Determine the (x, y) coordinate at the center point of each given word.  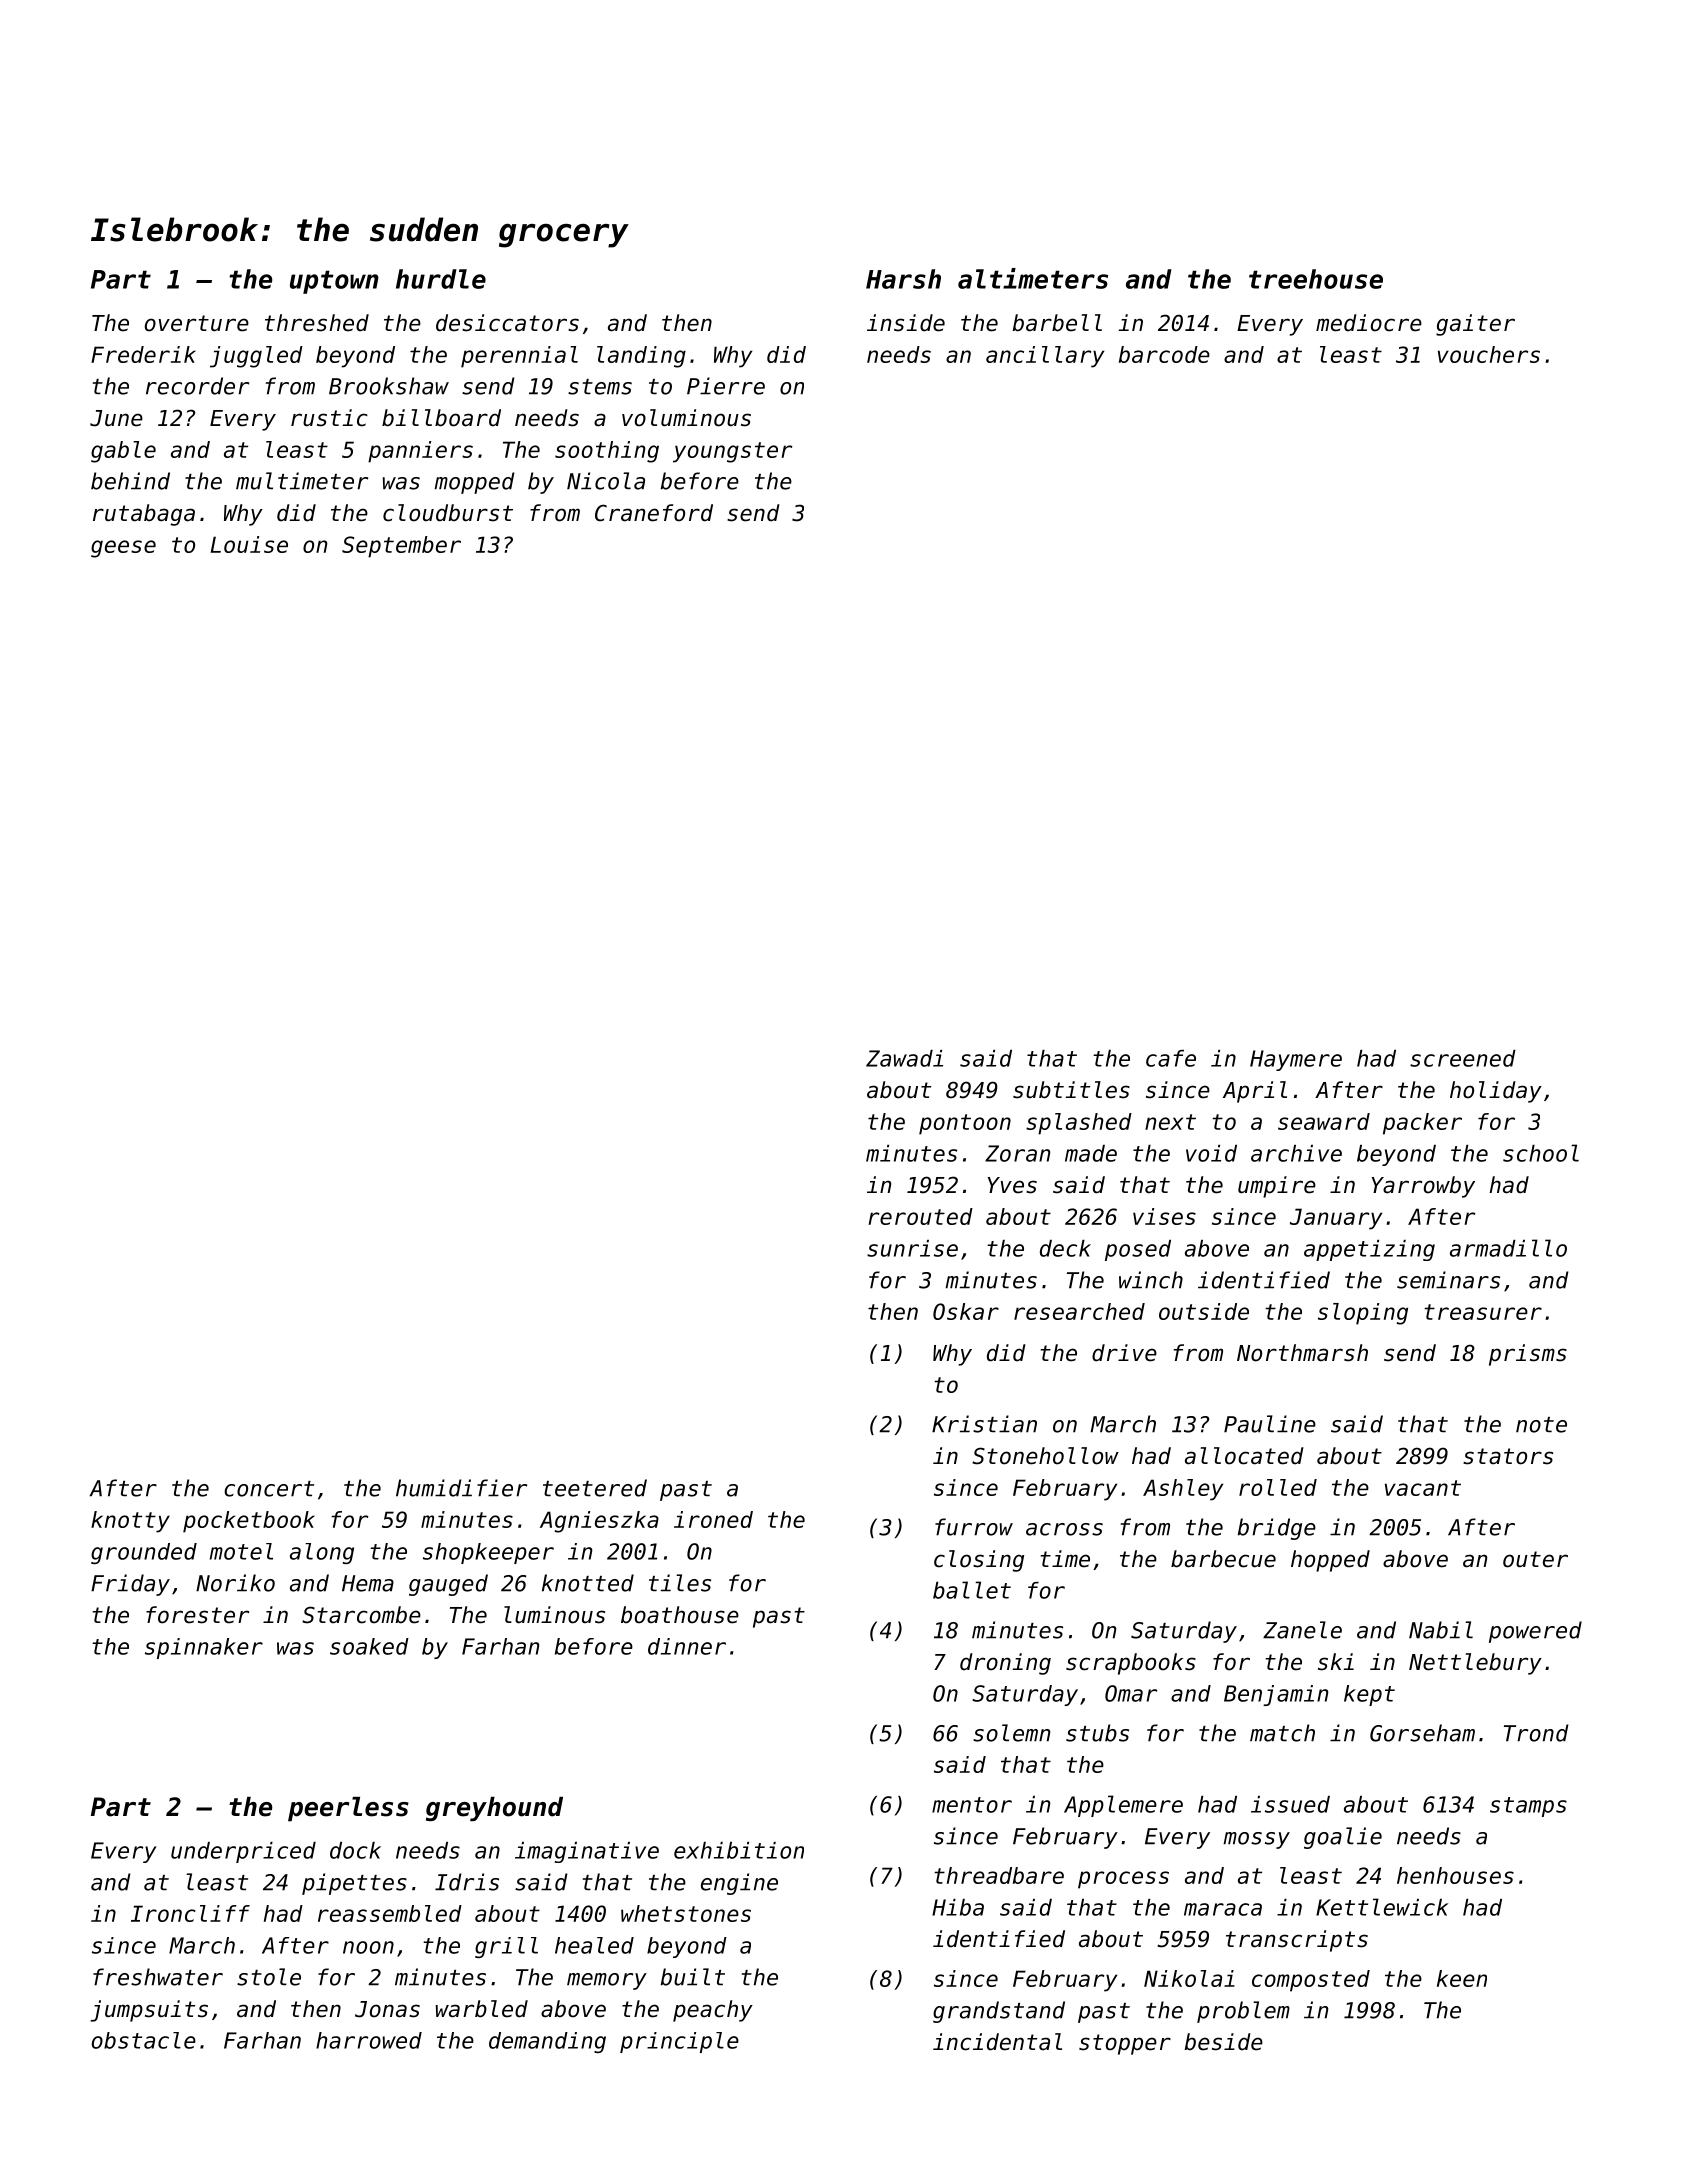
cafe (1171, 1058)
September (401, 547)
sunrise (912, 1248)
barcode (1164, 354)
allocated (1244, 1456)
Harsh (903, 279)
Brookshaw (389, 386)
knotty (130, 1522)
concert (269, 1489)
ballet (972, 1590)
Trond (1536, 1733)
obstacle (144, 2040)
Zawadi (904, 1058)
